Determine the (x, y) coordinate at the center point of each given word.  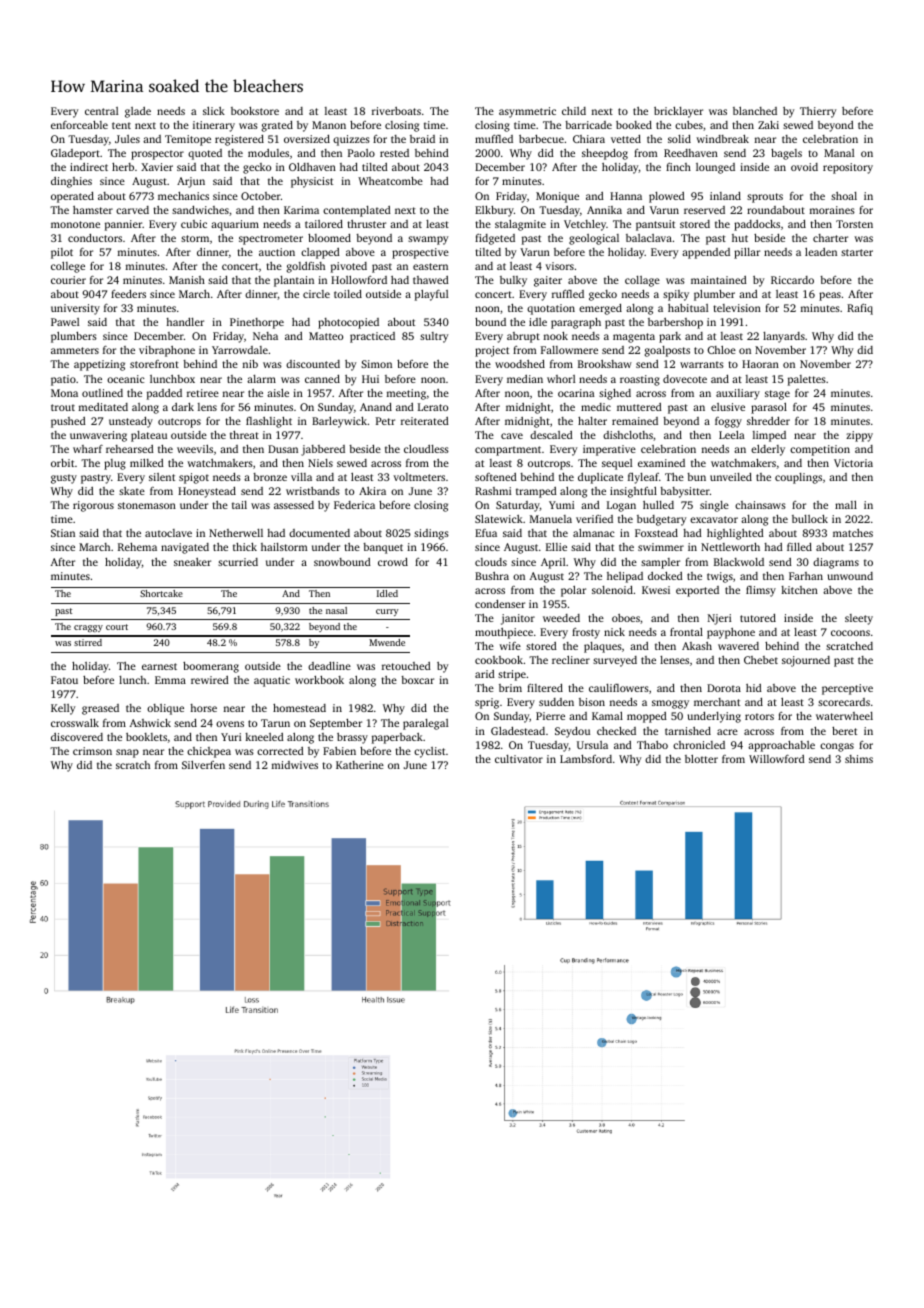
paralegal (425, 724)
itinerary (214, 126)
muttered (639, 407)
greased (100, 709)
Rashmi (493, 491)
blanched (755, 111)
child (574, 111)
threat (244, 435)
